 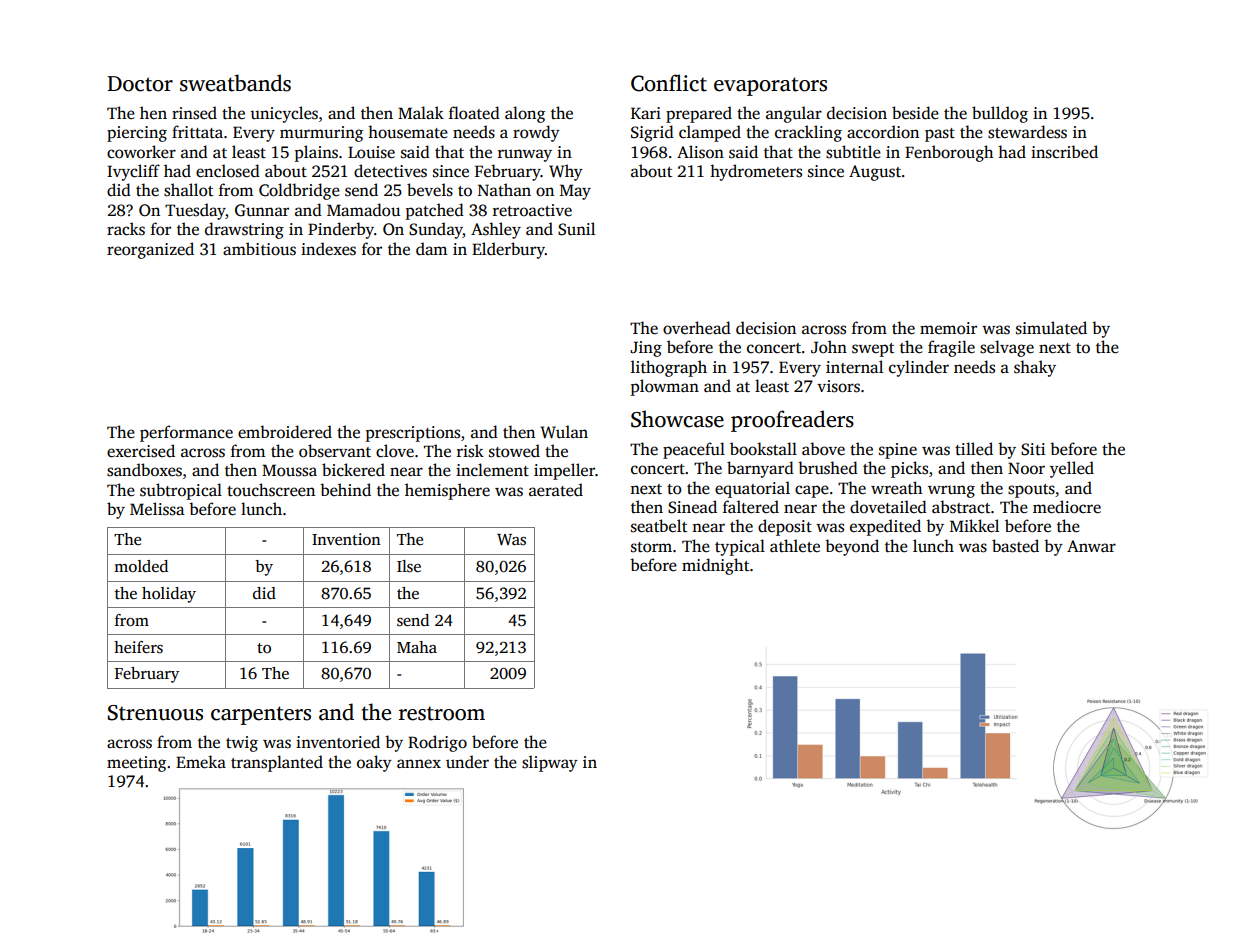 What do you see at coordinates (948, 328) in the screenshot?
I see `memoir` at bounding box center [948, 328].
